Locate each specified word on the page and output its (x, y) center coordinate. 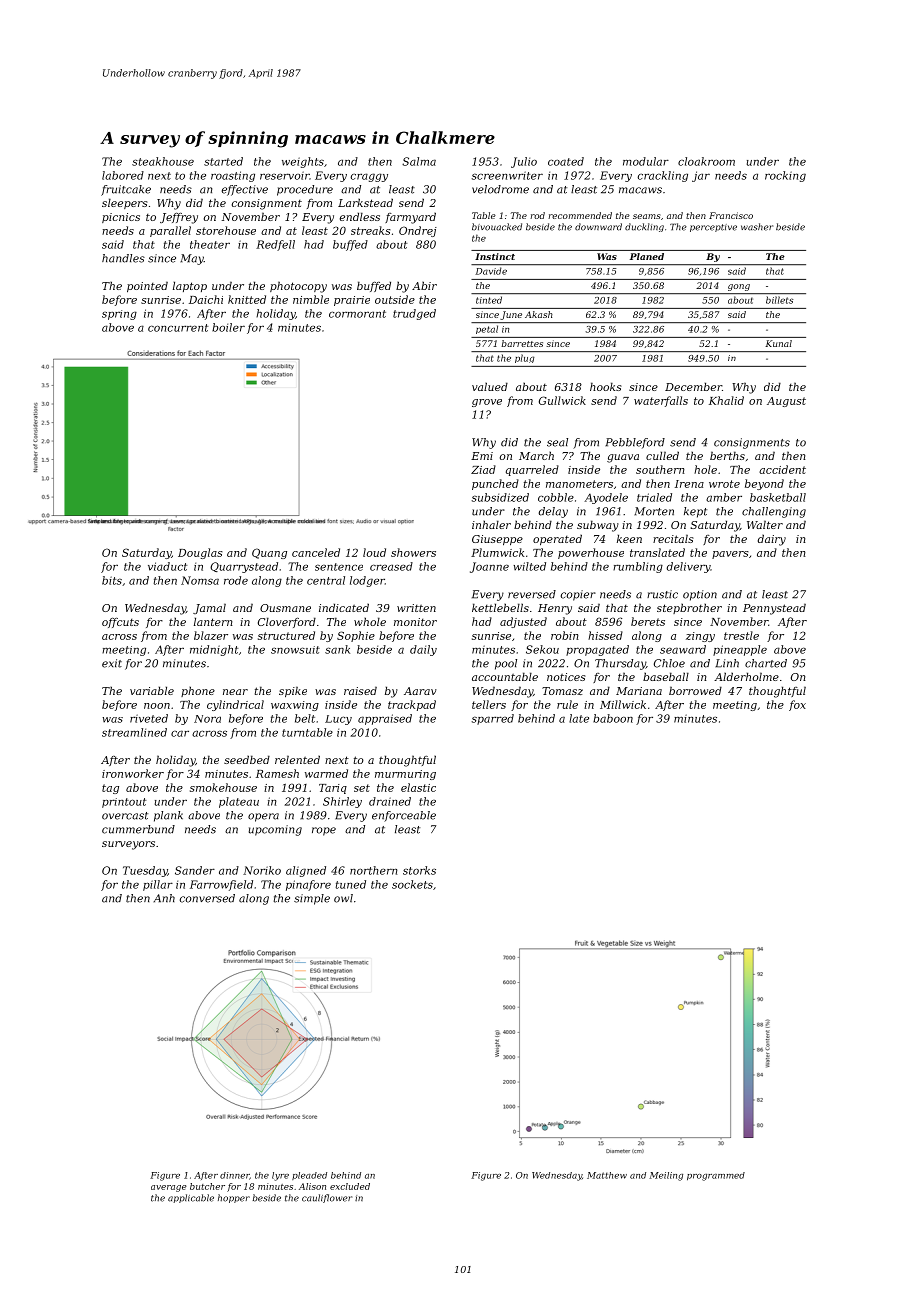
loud (374, 552)
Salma (419, 161)
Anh (164, 898)
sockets (412, 884)
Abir (424, 285)
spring (119, 315)
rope (324, 831)
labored (123, 175)
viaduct (167, 566)
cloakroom (706, 161)
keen (629, 538)
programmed (716, 1176)
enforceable (404, 816)
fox (797, 705)
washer (757, 227)
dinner (235, 1176)
